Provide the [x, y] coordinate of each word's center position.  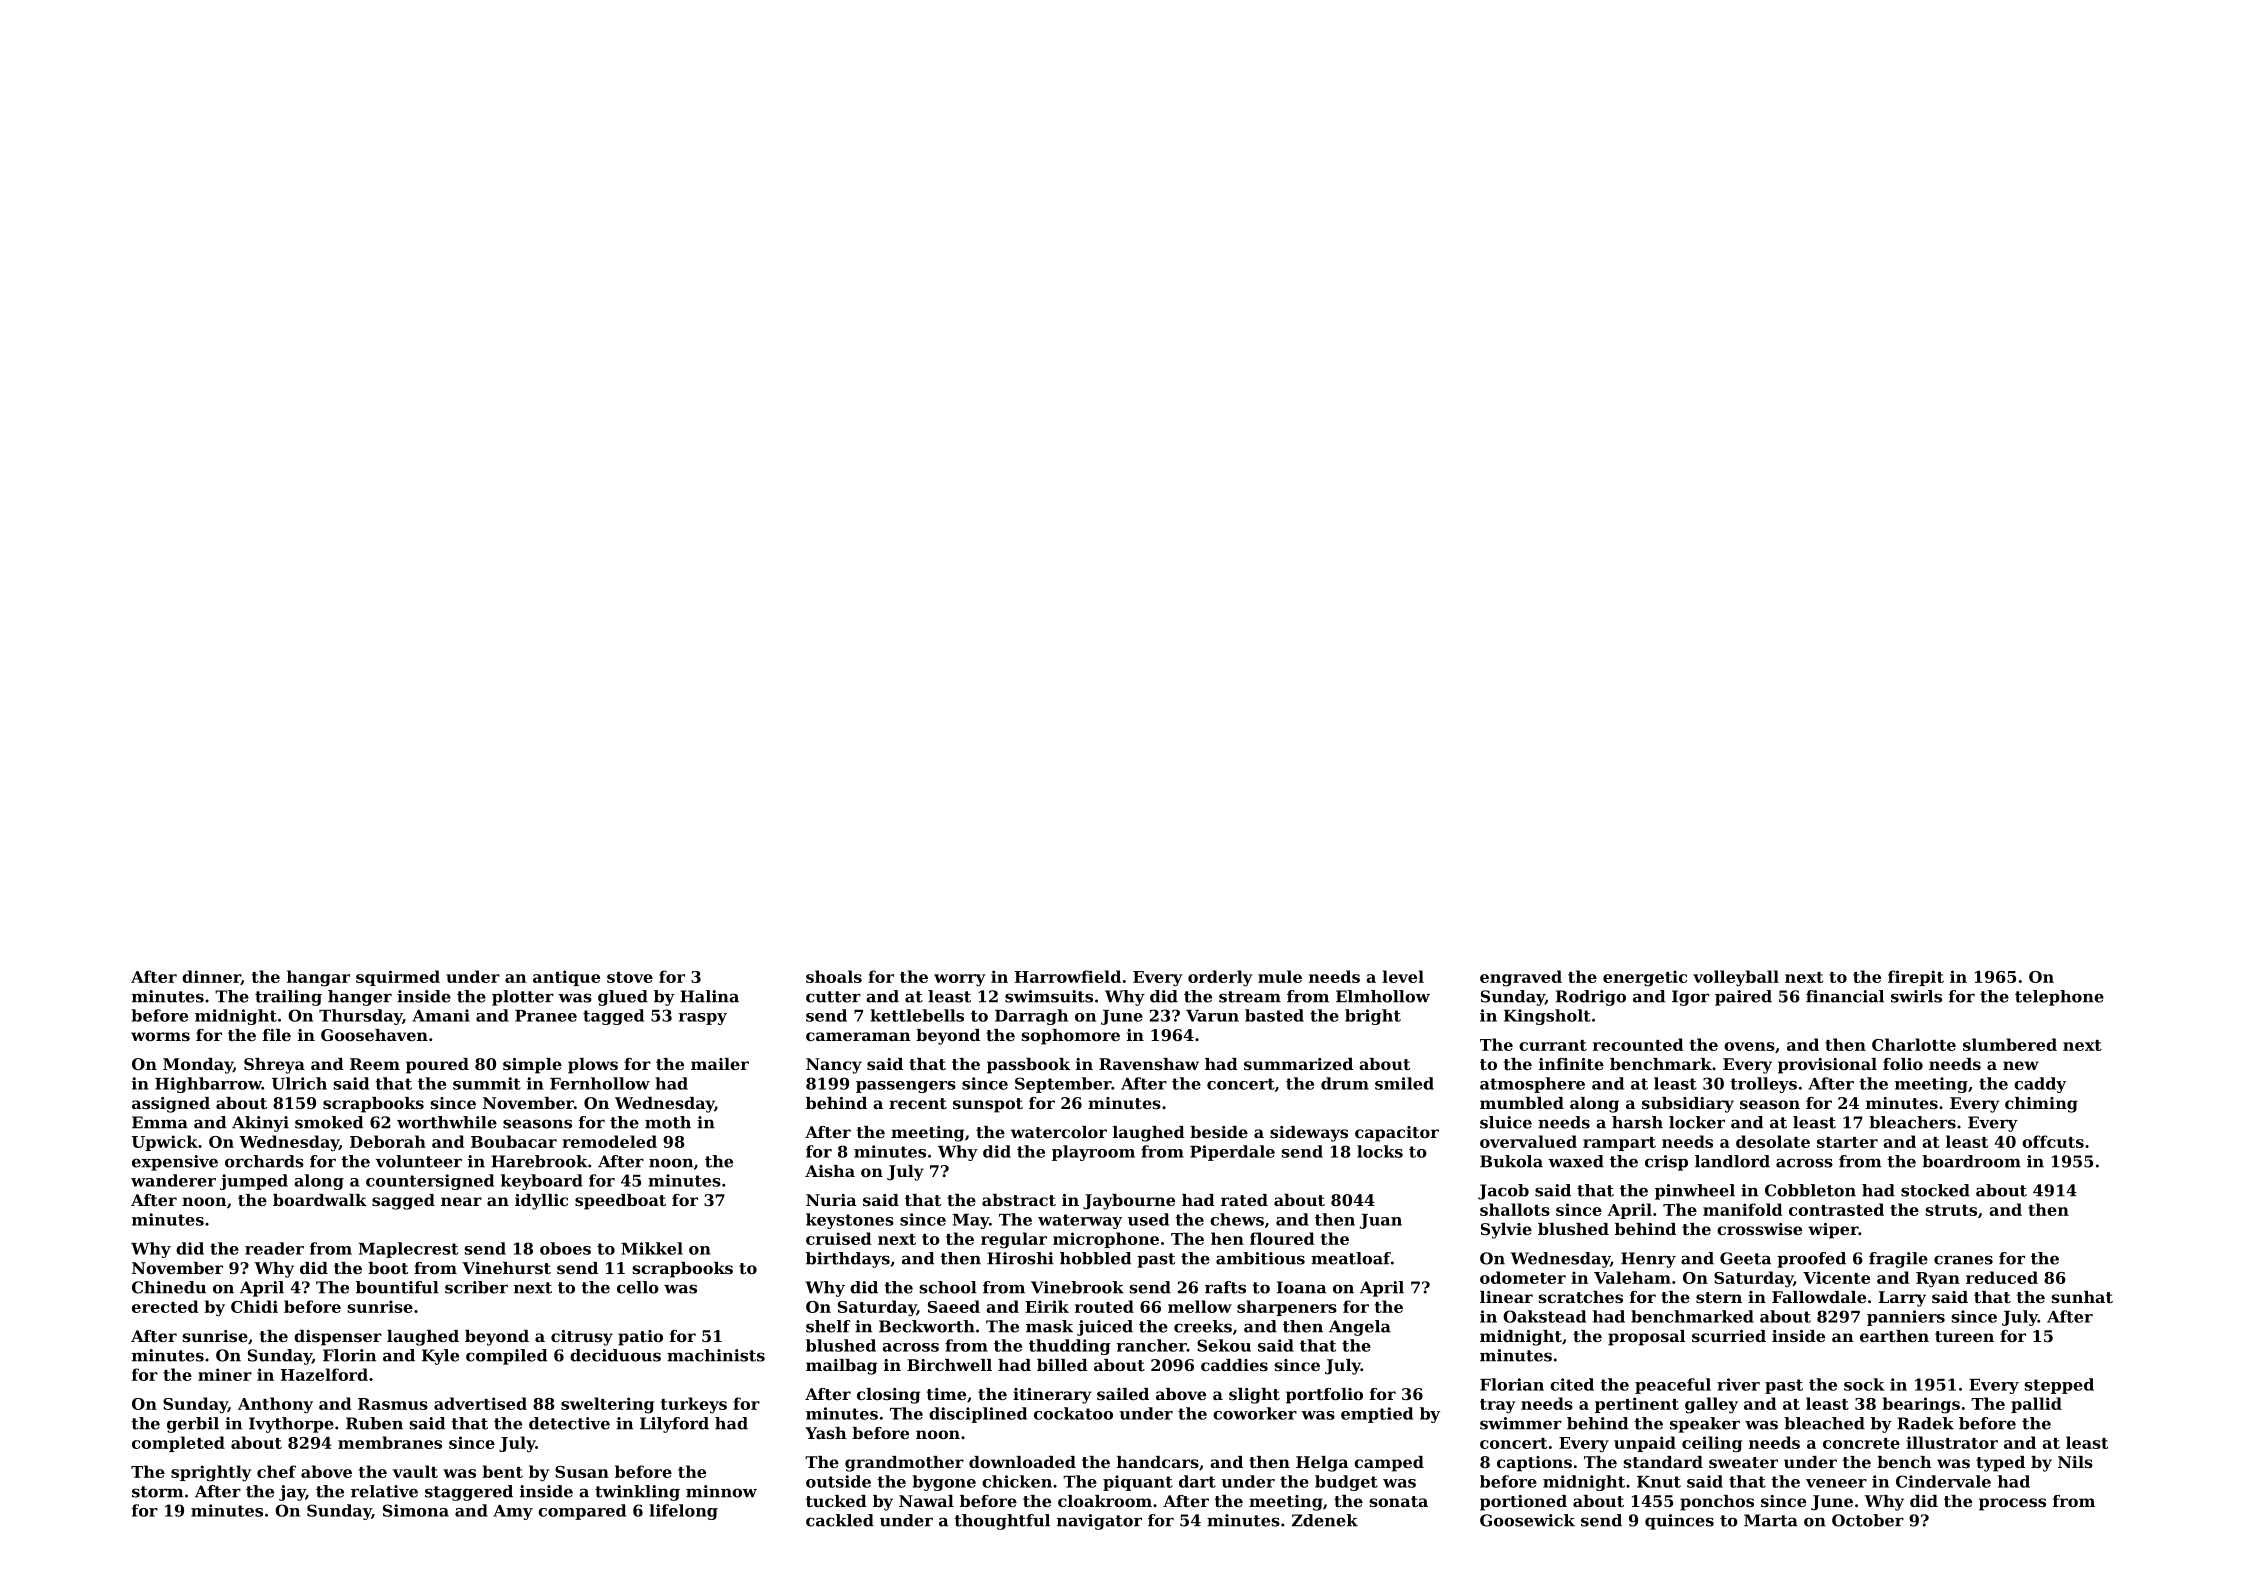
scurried [1729, 1336]
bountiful [397, 1287]
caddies [1234, 1365]
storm [158, 1492]
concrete [1861, 1443]
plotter [523, 998]
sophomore [1070, 1037]
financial [1845, 996]
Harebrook [539, 1161]
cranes [1963, 1260]
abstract [1019, 1200]
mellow [1200, 1306]
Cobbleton [1810, 1190]
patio [640, 1338]
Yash [826, 1433]
